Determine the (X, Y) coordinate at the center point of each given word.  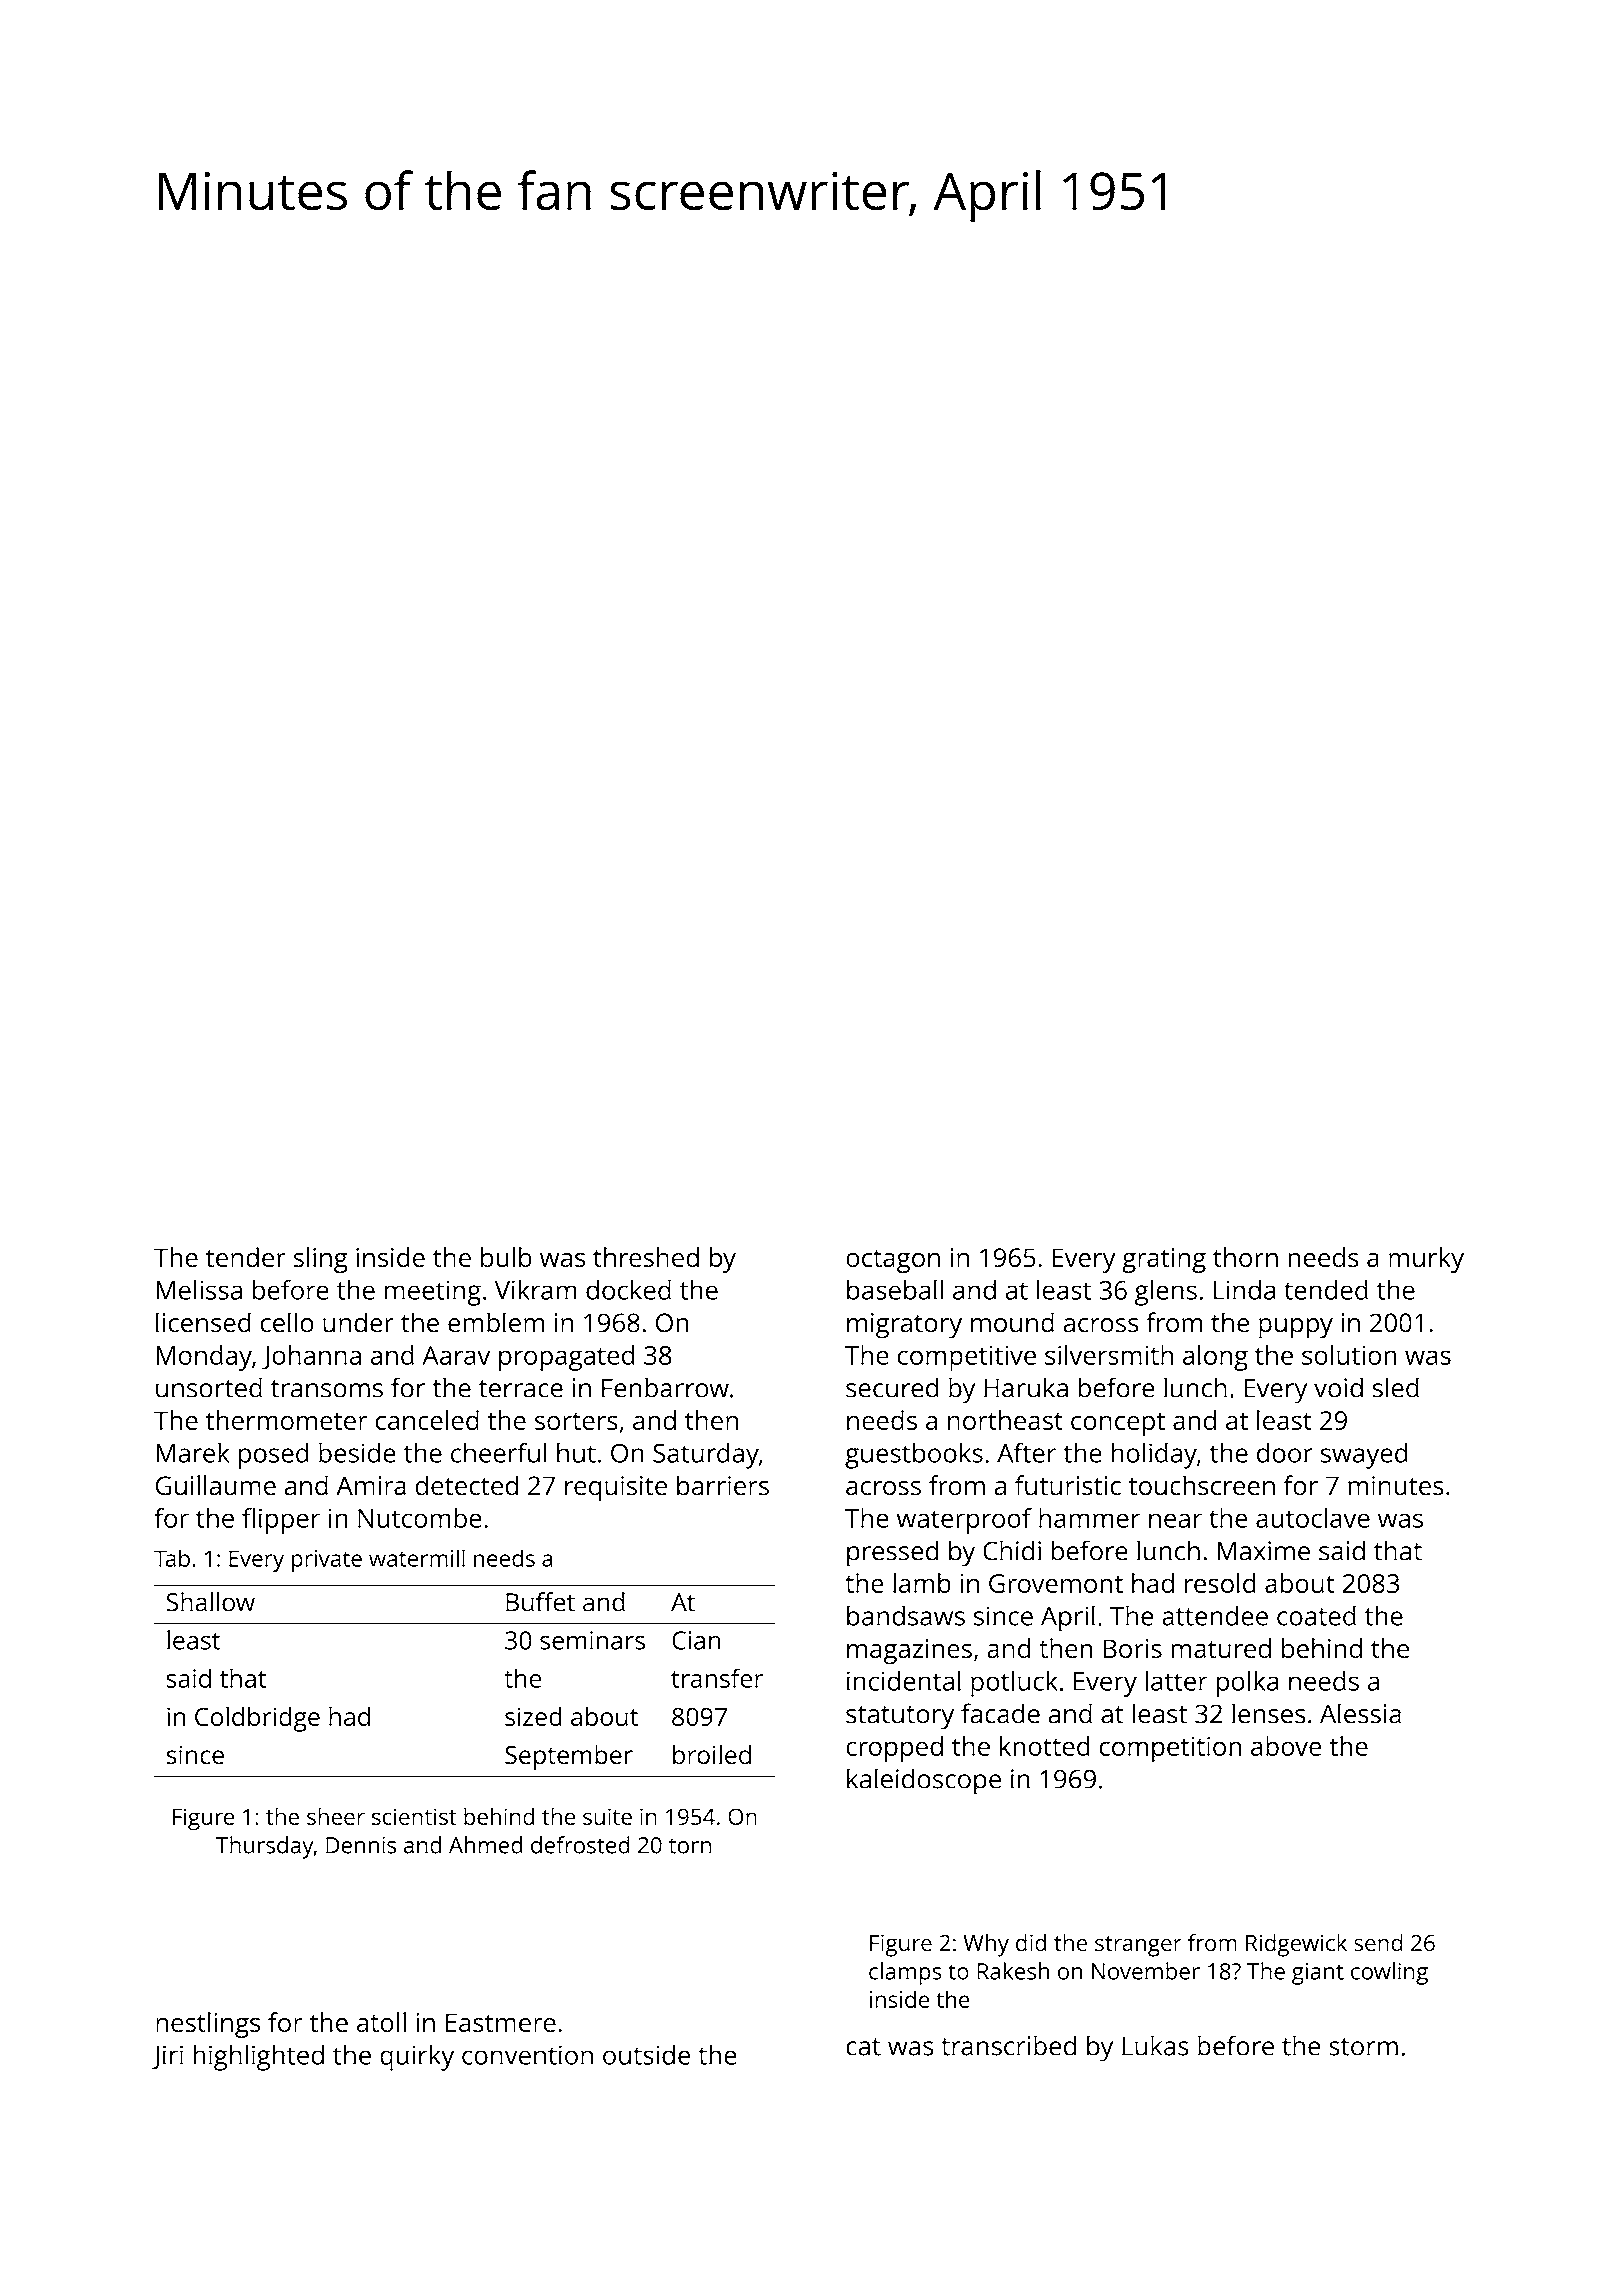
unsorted (209, 1387)
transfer (717, 1678)
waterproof (964, 1521)
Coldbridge (257, 1719)
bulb (506, 1257)
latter (1176, 1681)
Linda (1244, 1289)
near (1175, 1520)
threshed (646, 1257)
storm (1363, 2047)
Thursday (264, 1847)
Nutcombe (420, 1518)
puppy (1296, 1328)
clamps (905, 1973)
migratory (904, 1325)
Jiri (167, 2057)
